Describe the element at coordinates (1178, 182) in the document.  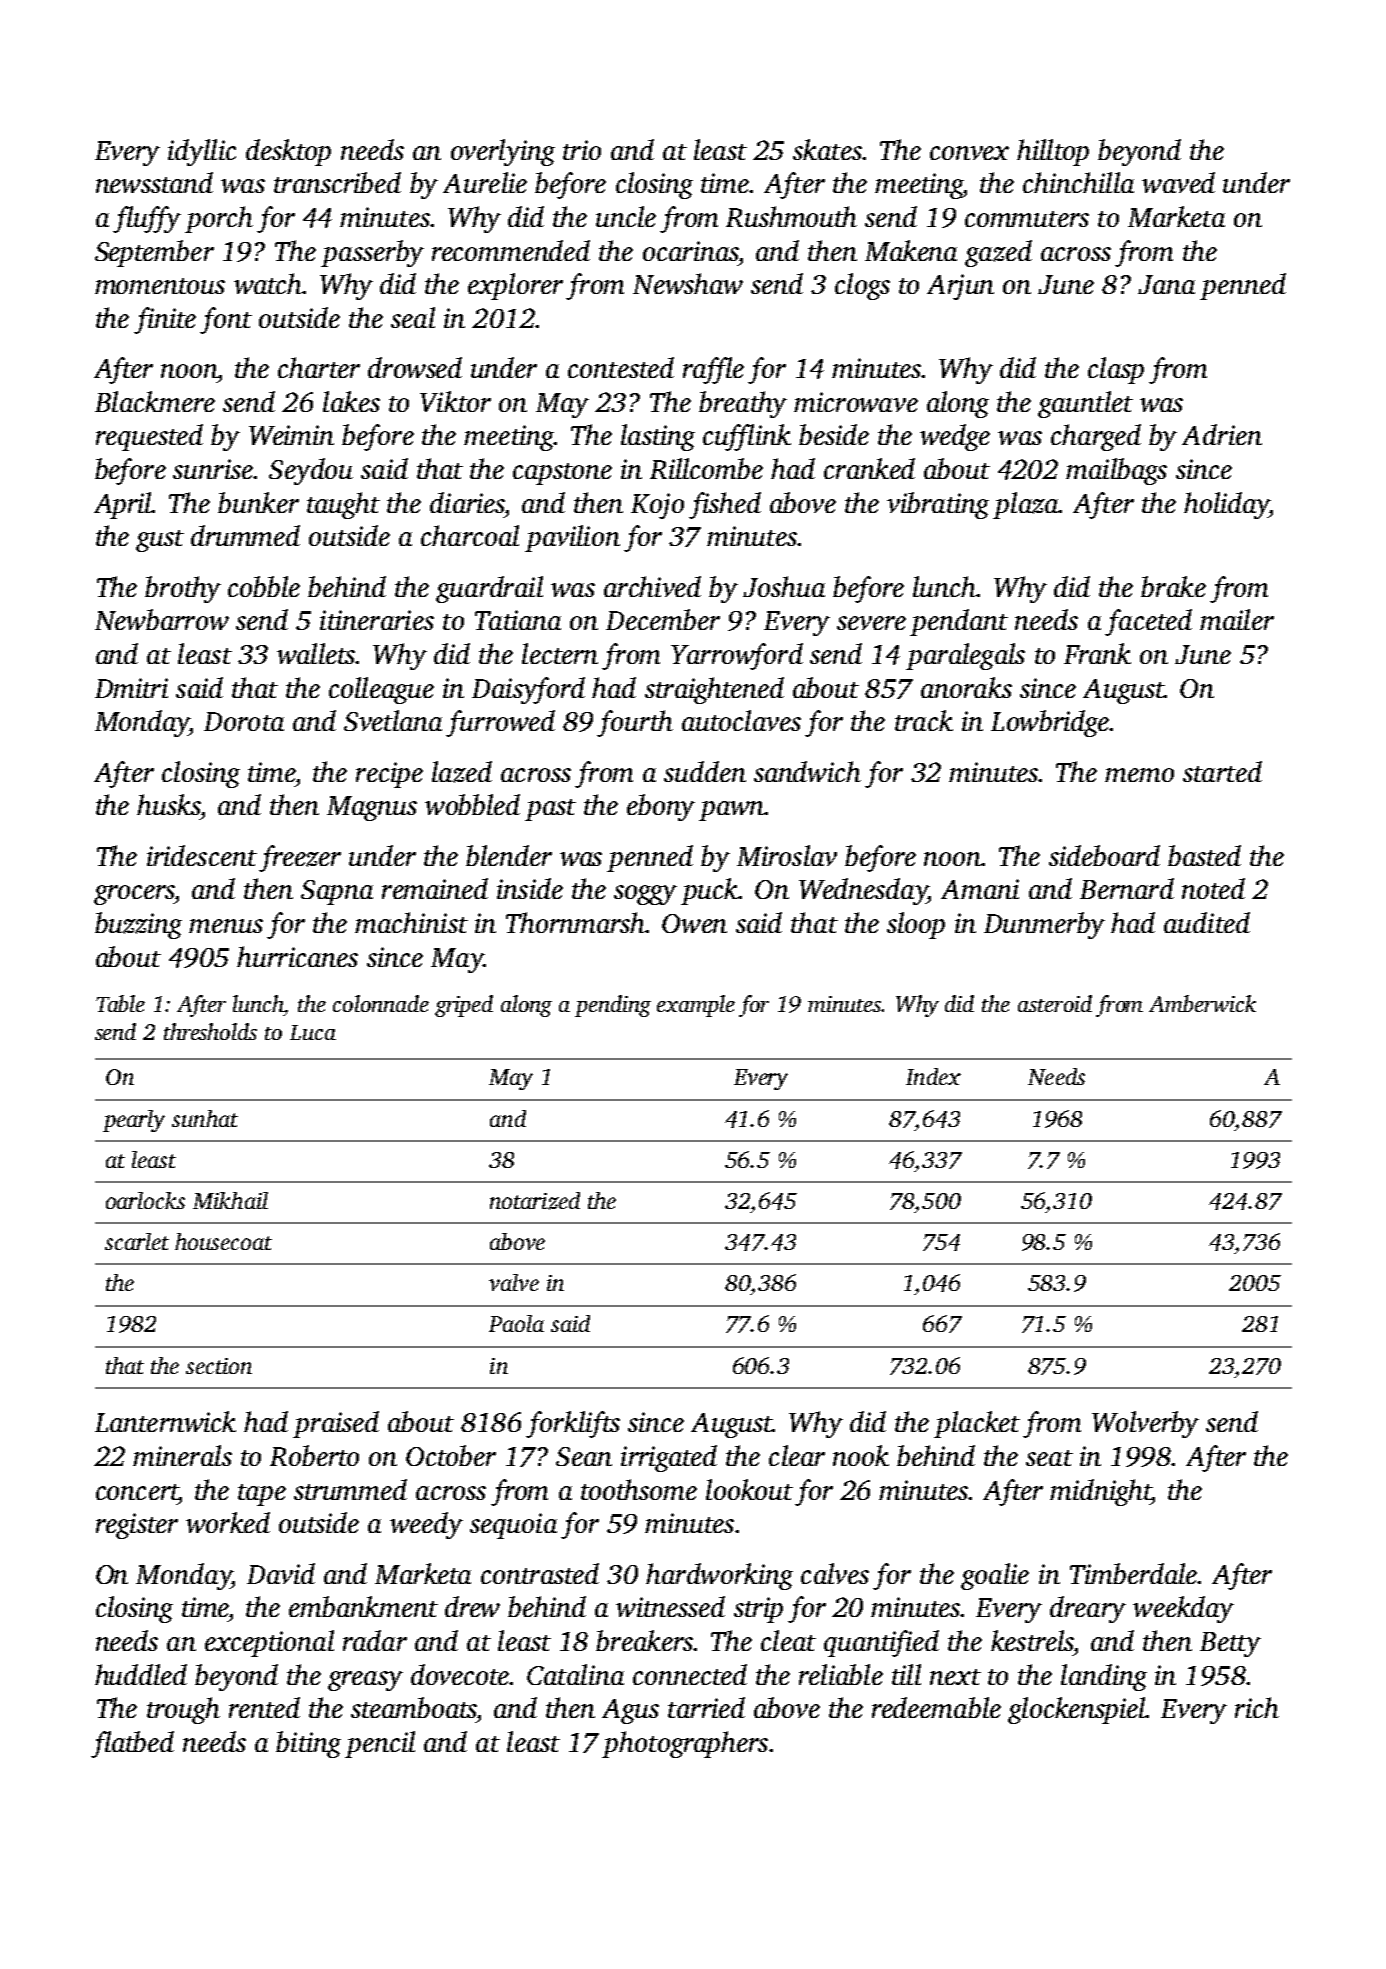
I see `waved` at that location.
